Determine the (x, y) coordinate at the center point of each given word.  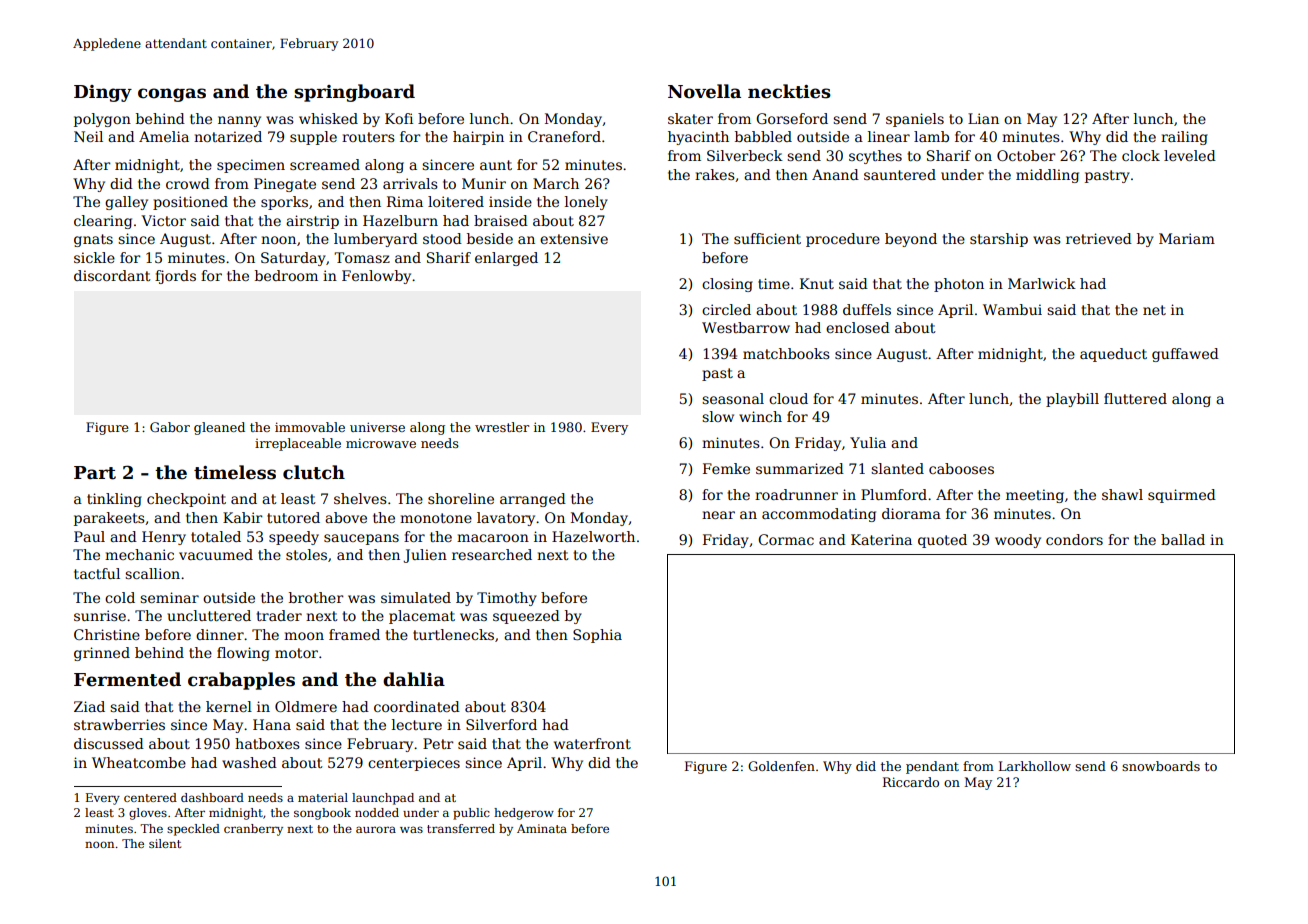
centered (150, 797)
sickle (94, 257)
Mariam (1187, 238)
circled (726, 309)
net (1154, 310)
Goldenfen (781, 766)
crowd (188, 183)
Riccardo (911, 782)
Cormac (786, 539)
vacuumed (216, 554)
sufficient (767, 238)
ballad (1183, 539)
